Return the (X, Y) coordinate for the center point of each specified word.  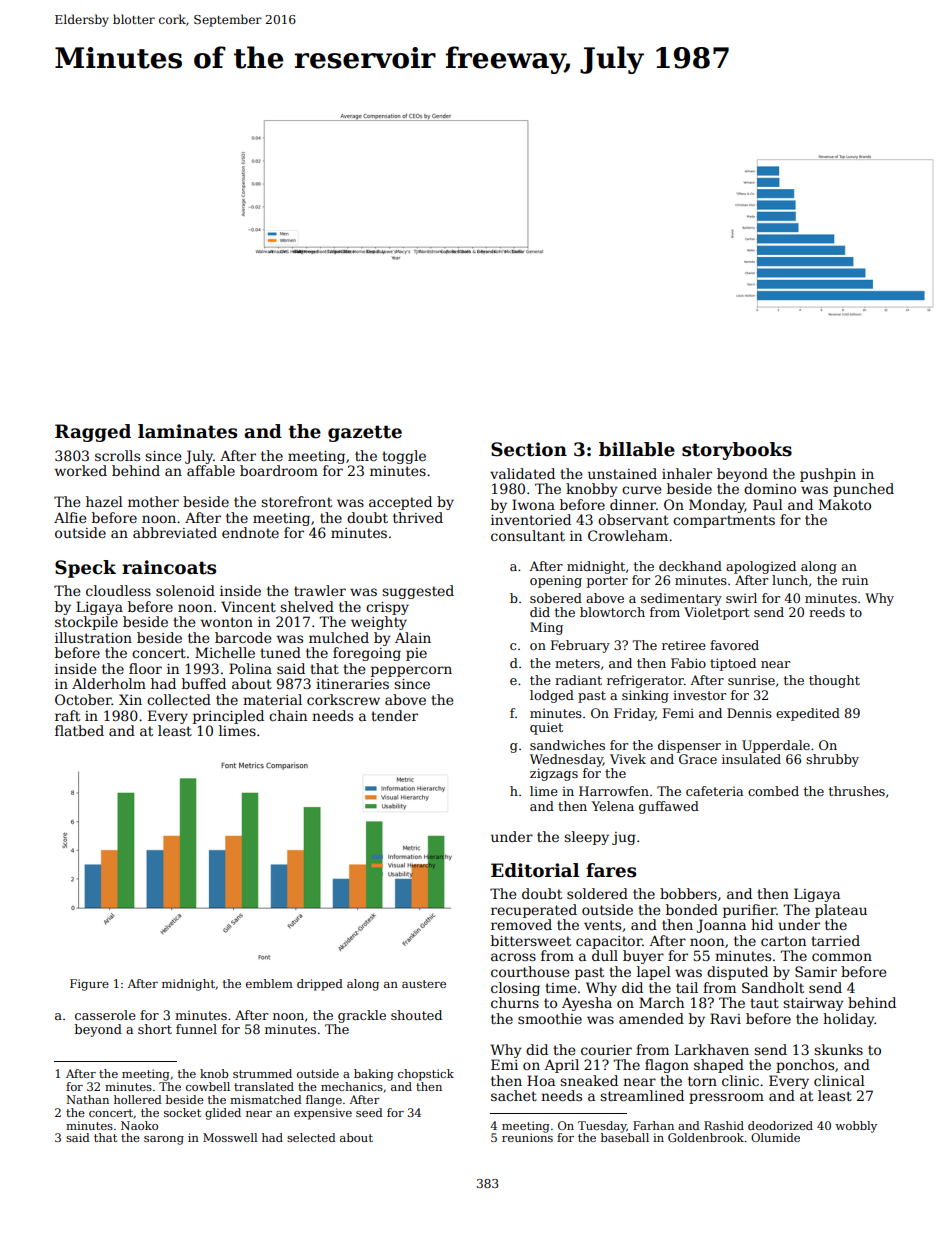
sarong (164, 1140)
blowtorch (612, 612)
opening (556, 581)
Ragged (93, 433)
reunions (527, 1137)
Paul (768, 504)
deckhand (690, 566)
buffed (204, 683)
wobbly (856, 1127)
